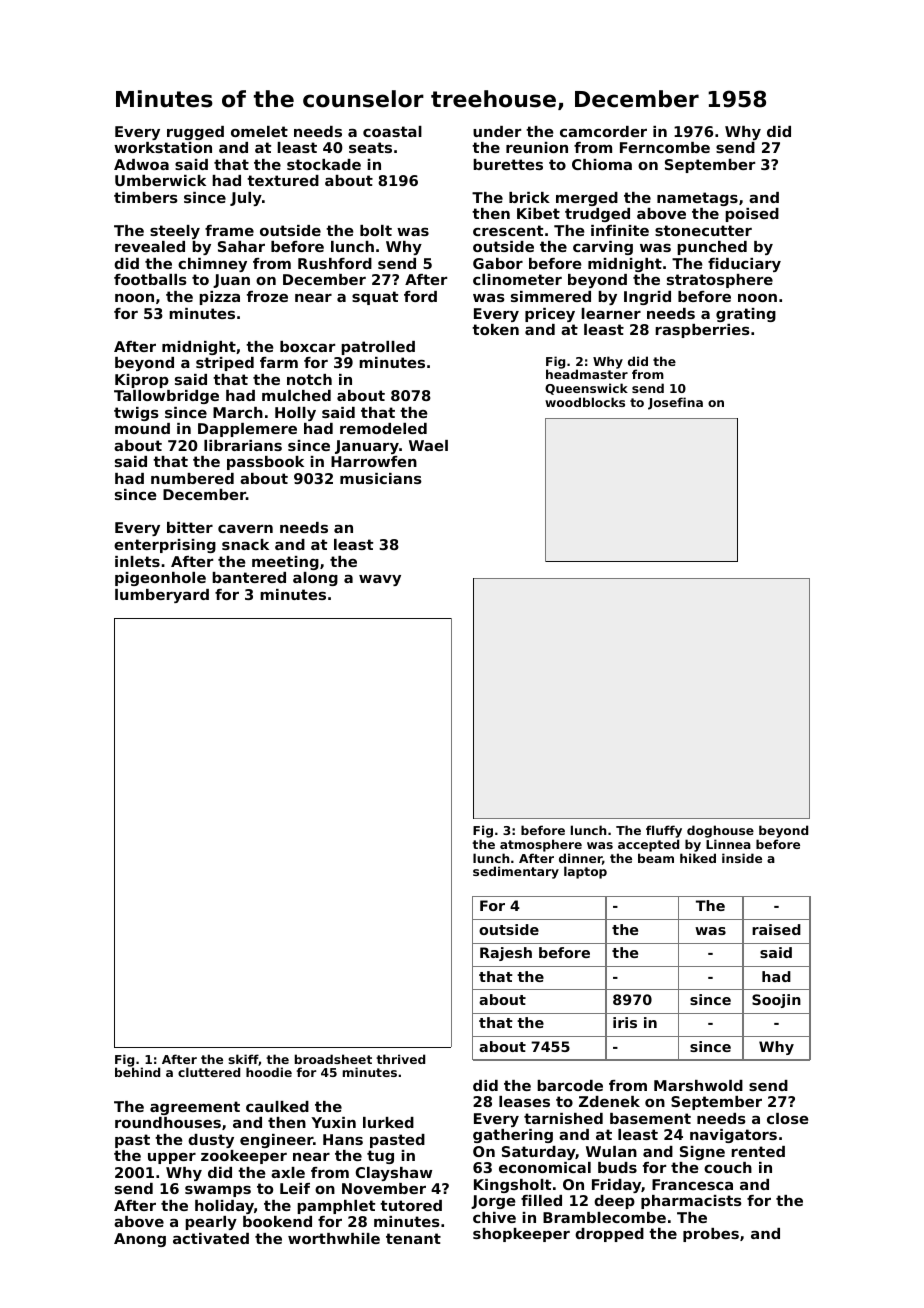 The image size is (924, 1308). I want to click on couch, so click(728, 1167).
